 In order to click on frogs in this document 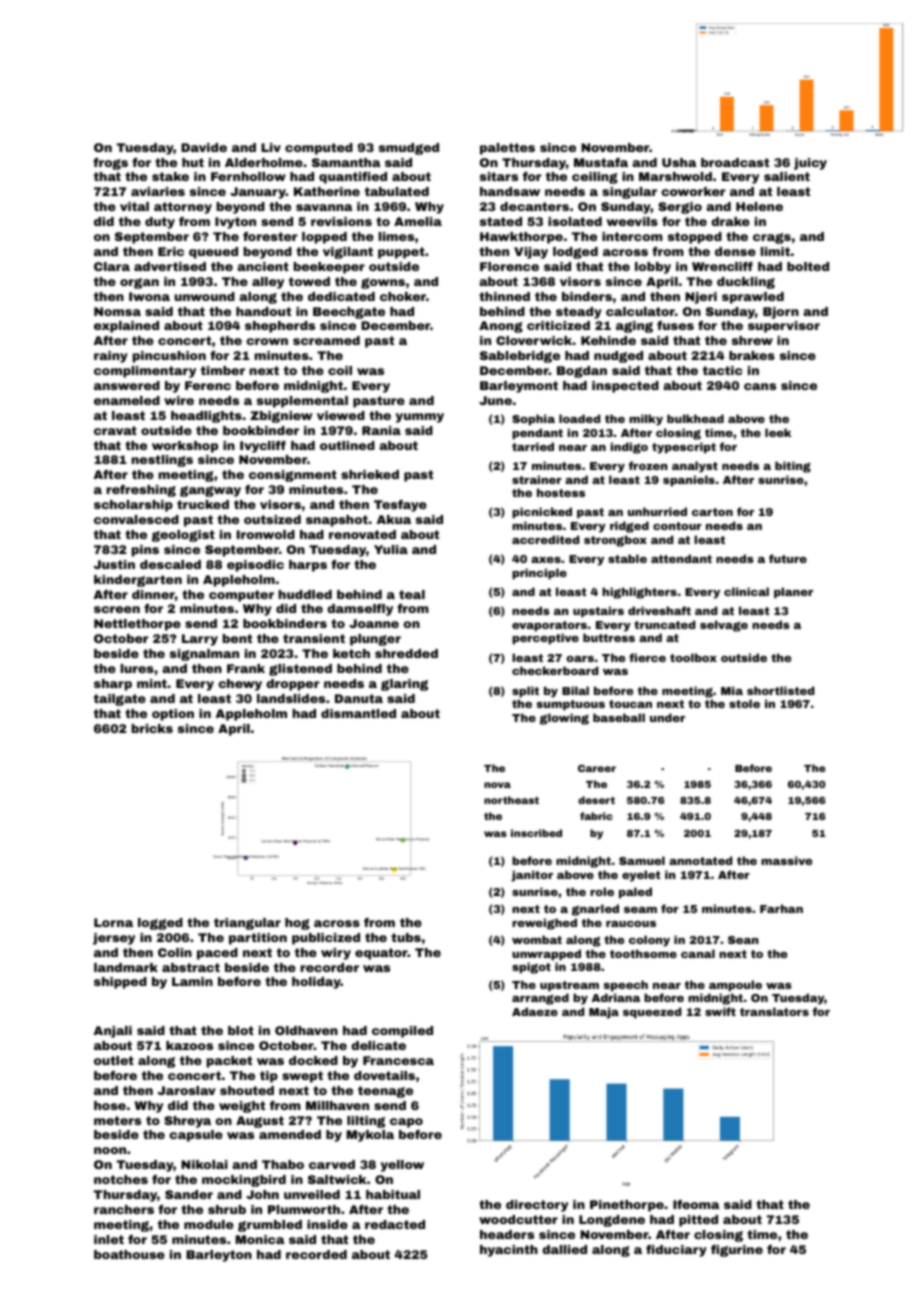, I will do `click(110, 164)`.
